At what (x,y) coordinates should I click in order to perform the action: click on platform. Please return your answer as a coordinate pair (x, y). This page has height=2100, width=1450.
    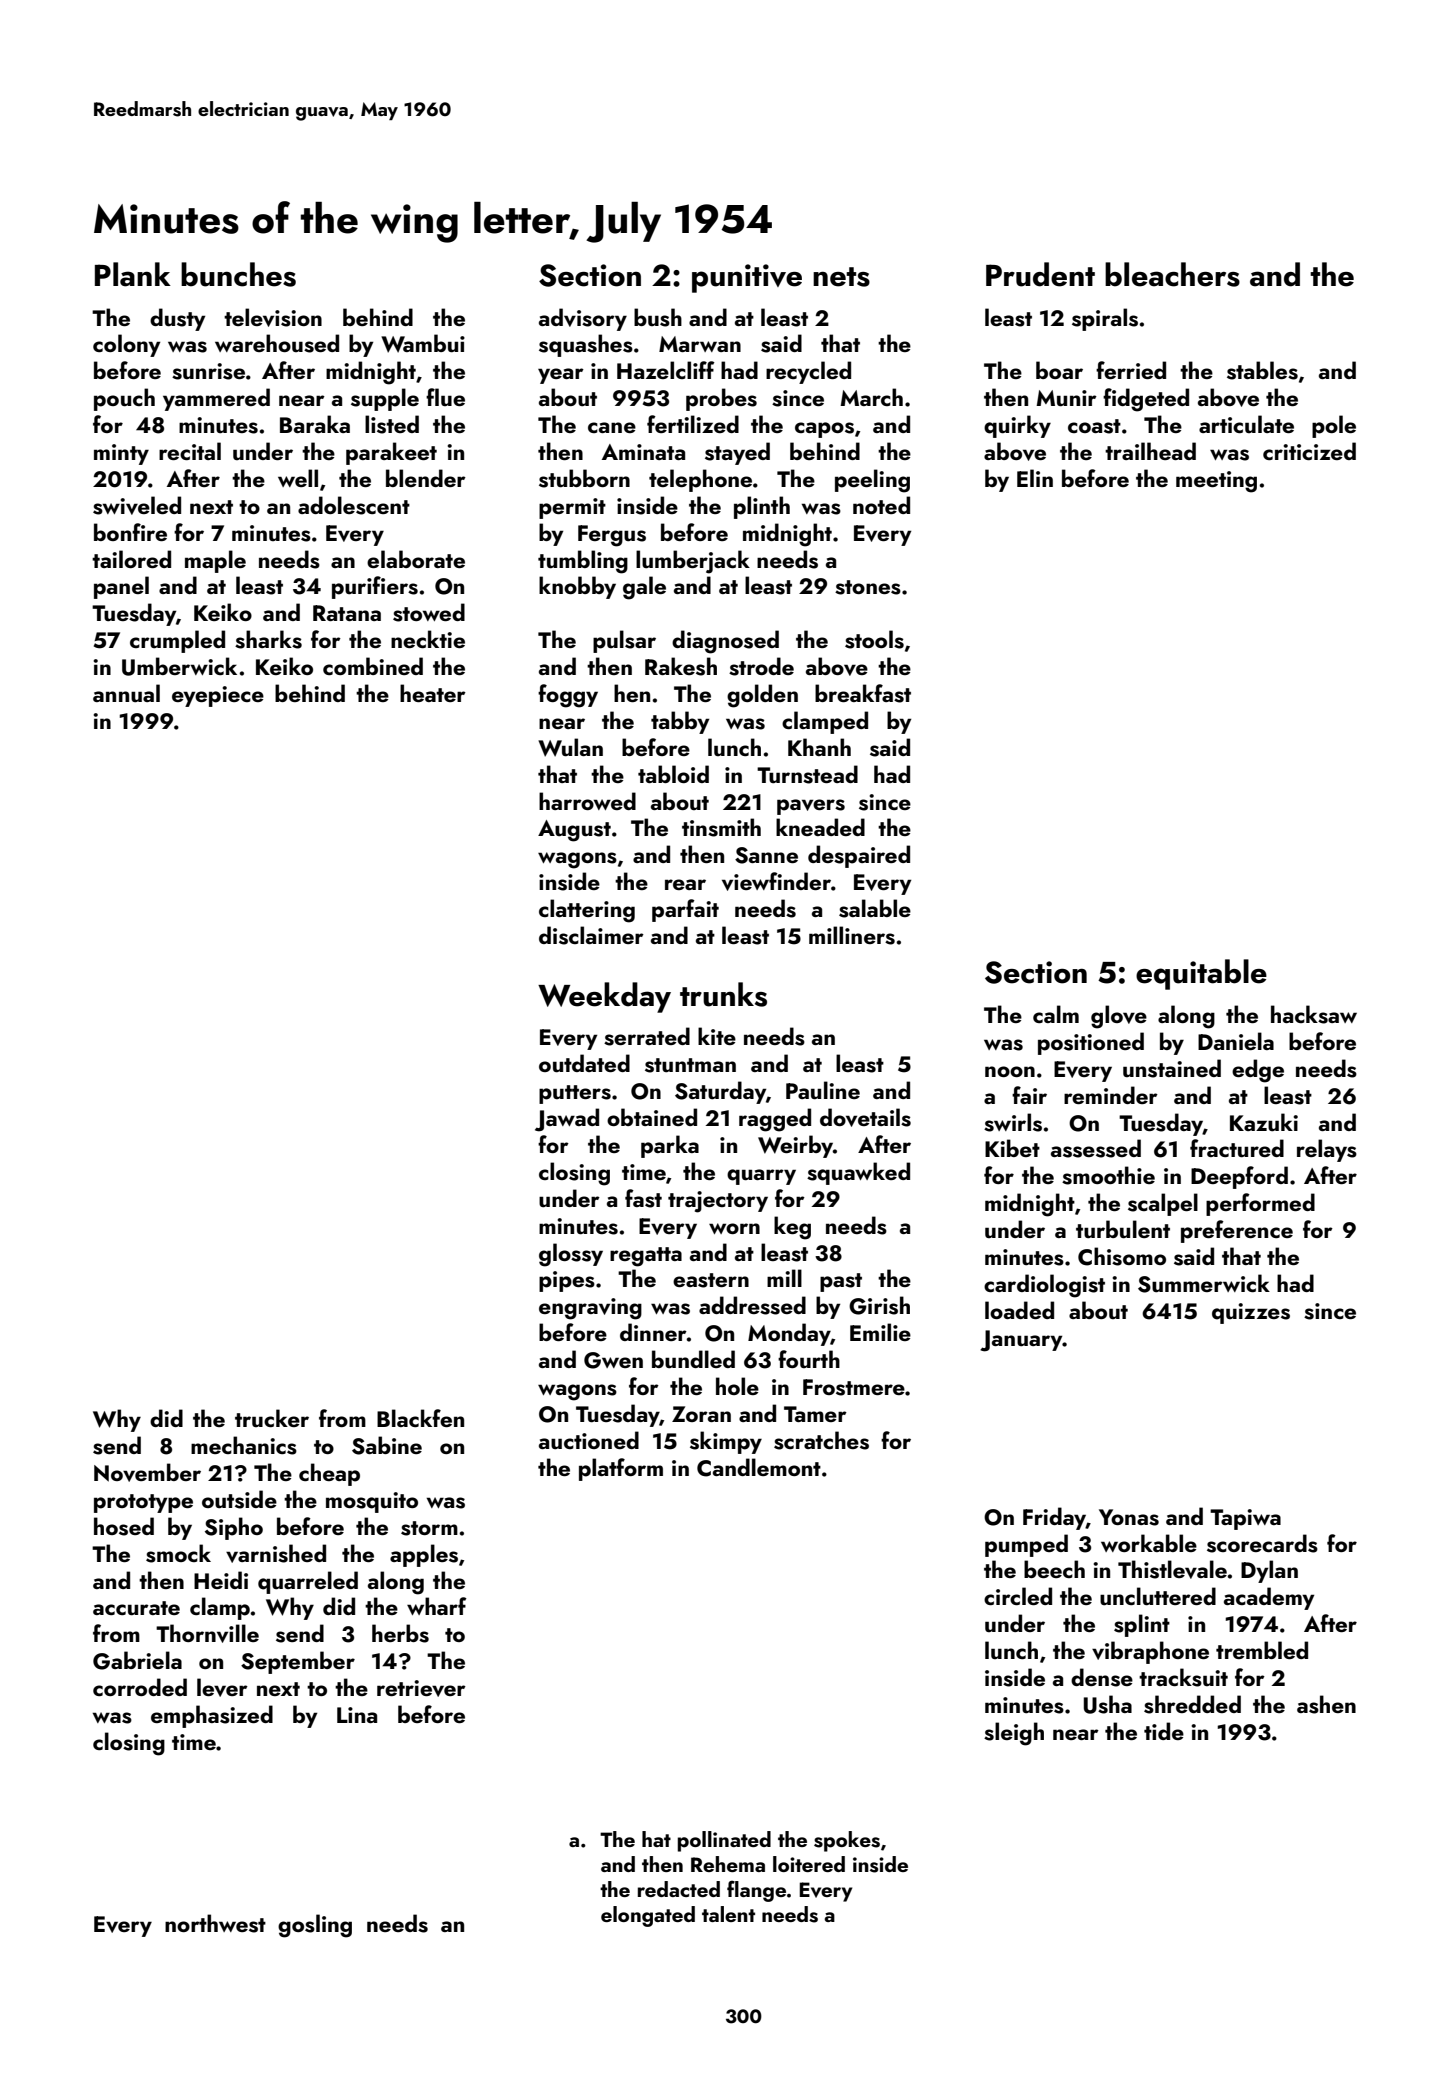
    Looking at the image, I should click on (621, 1469).
